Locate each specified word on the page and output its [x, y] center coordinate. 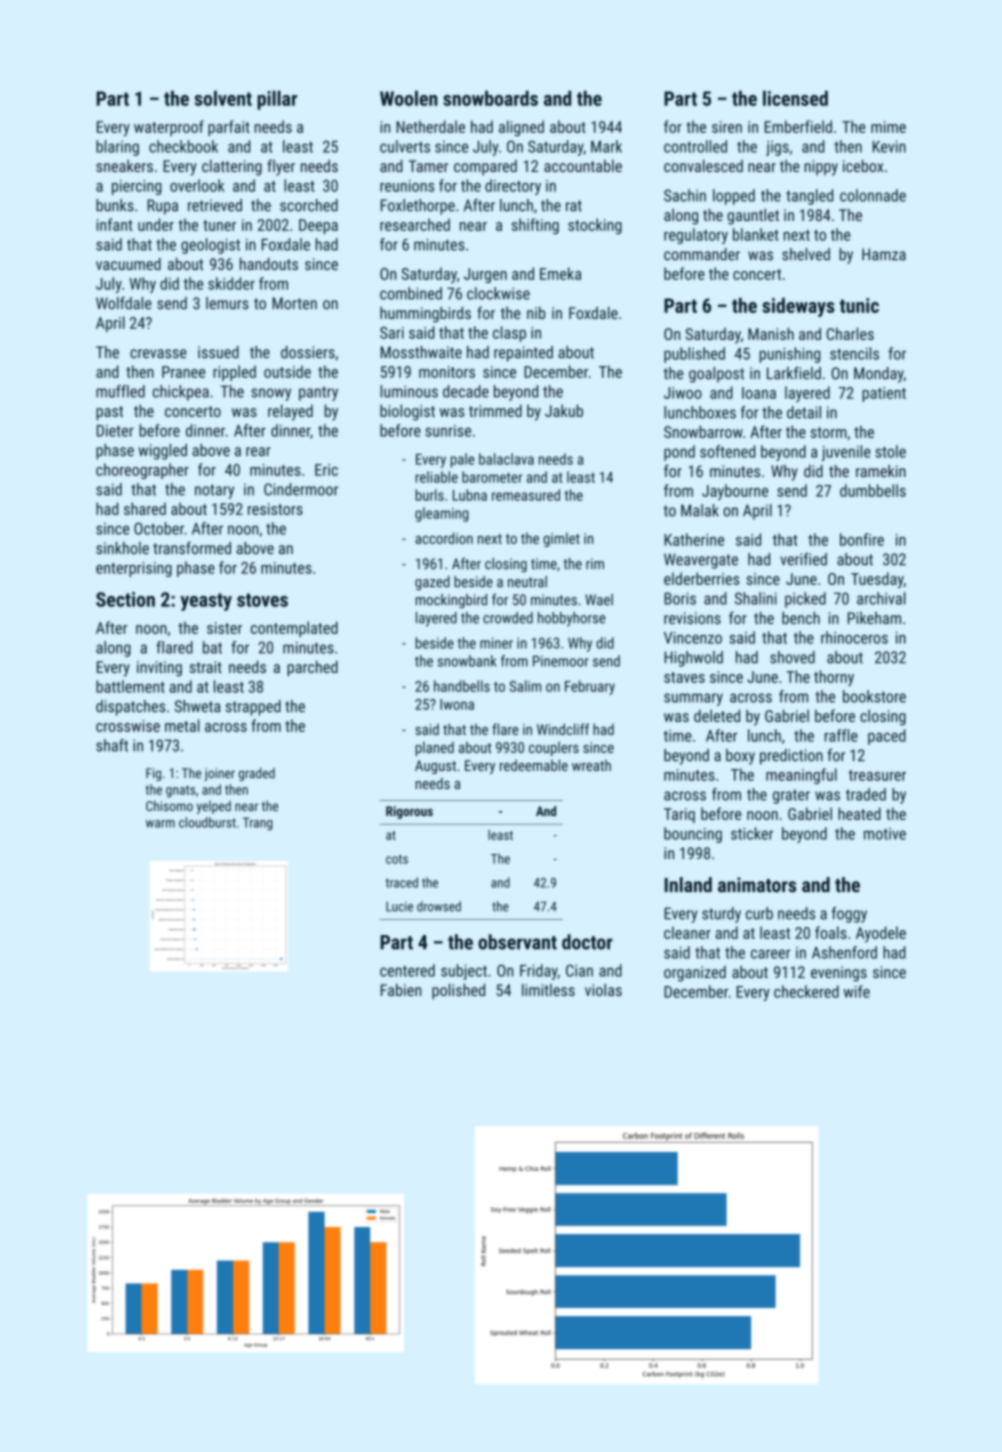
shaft [112, 745]
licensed [795, 98]
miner [496, 643]
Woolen [409, 98]
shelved [806, 254]
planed [435, 749]
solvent [223, 98]
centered [407, 970]
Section [125, 599]
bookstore [874, 696]
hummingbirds [425, 314]
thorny [834, 678]
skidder [231, 283]
